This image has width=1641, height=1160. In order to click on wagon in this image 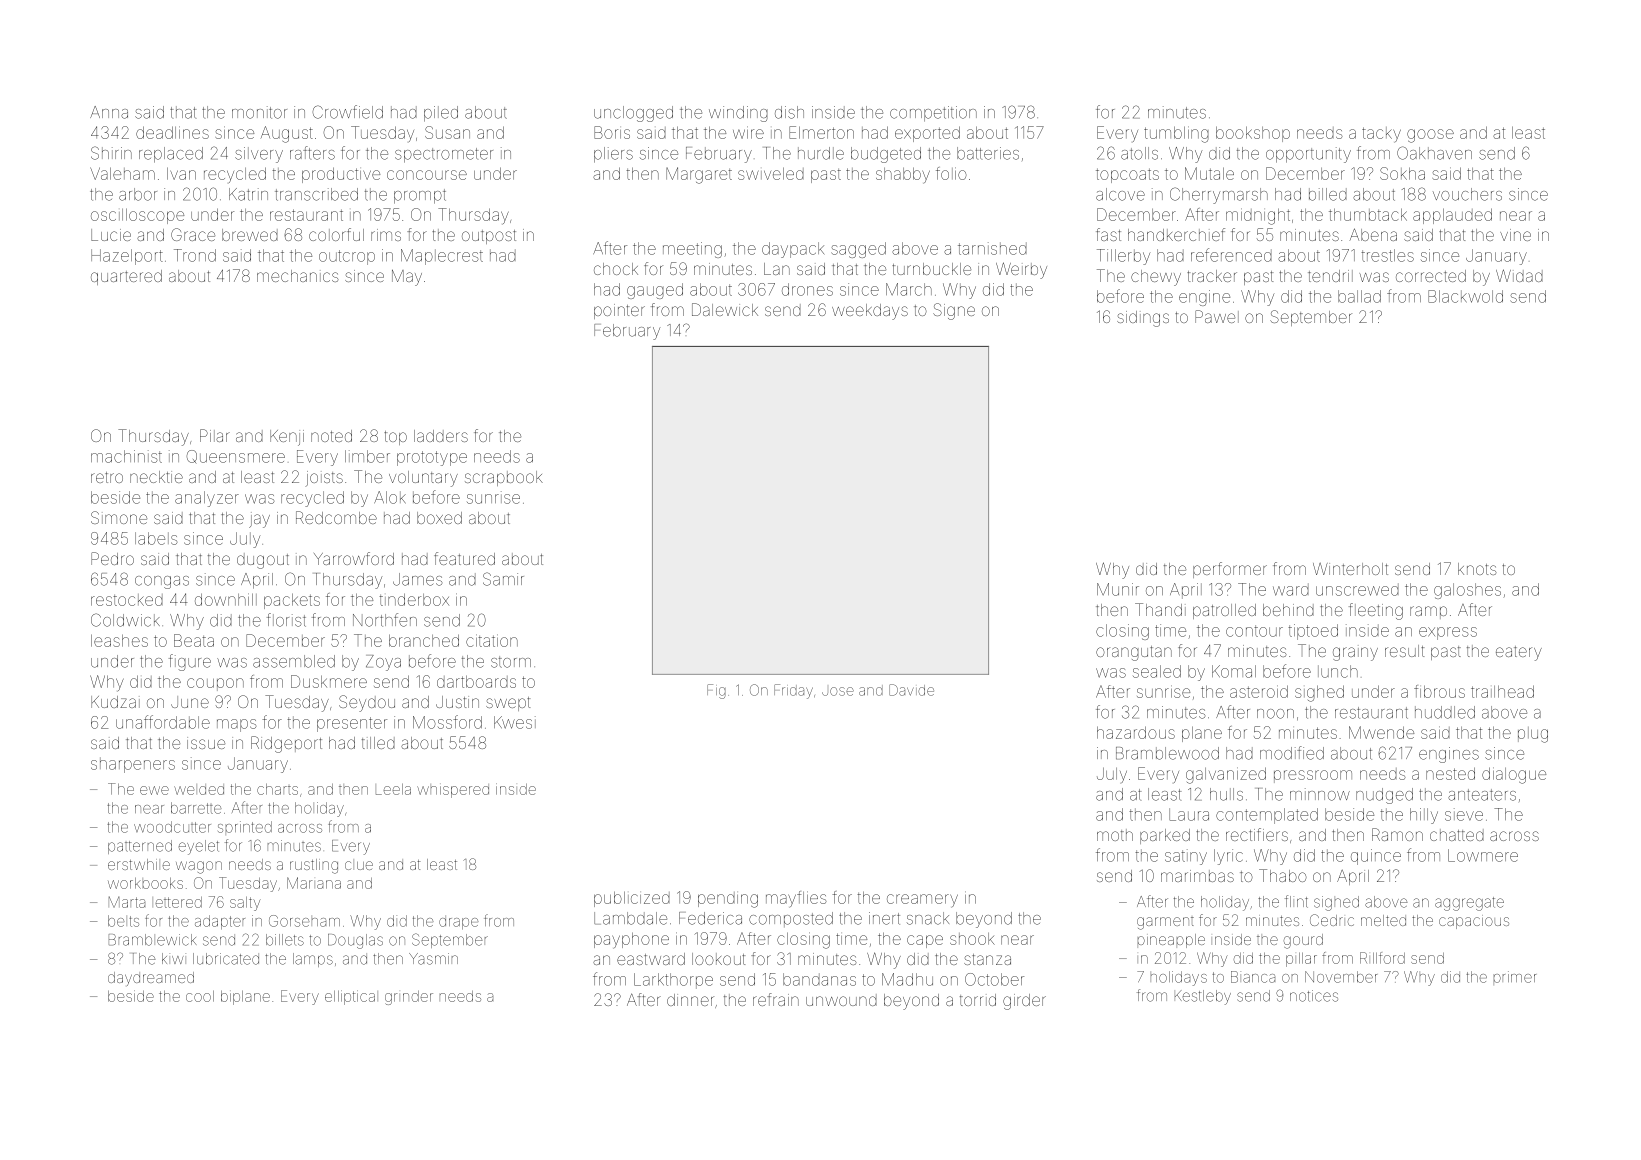, I will do `click(199, 867)`.
